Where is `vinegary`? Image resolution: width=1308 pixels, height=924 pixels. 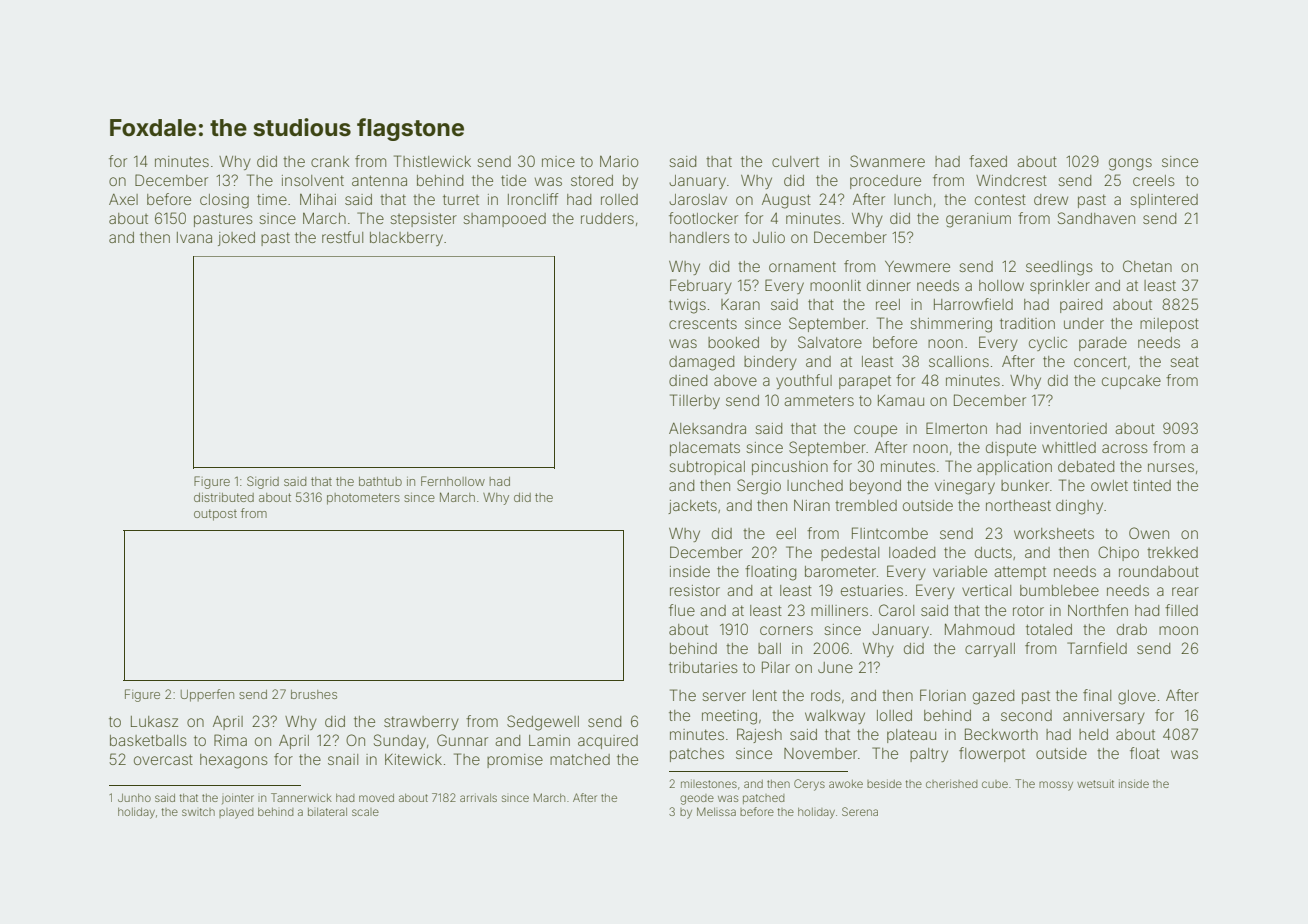 vinegary is located at coordinates (965, 487).
